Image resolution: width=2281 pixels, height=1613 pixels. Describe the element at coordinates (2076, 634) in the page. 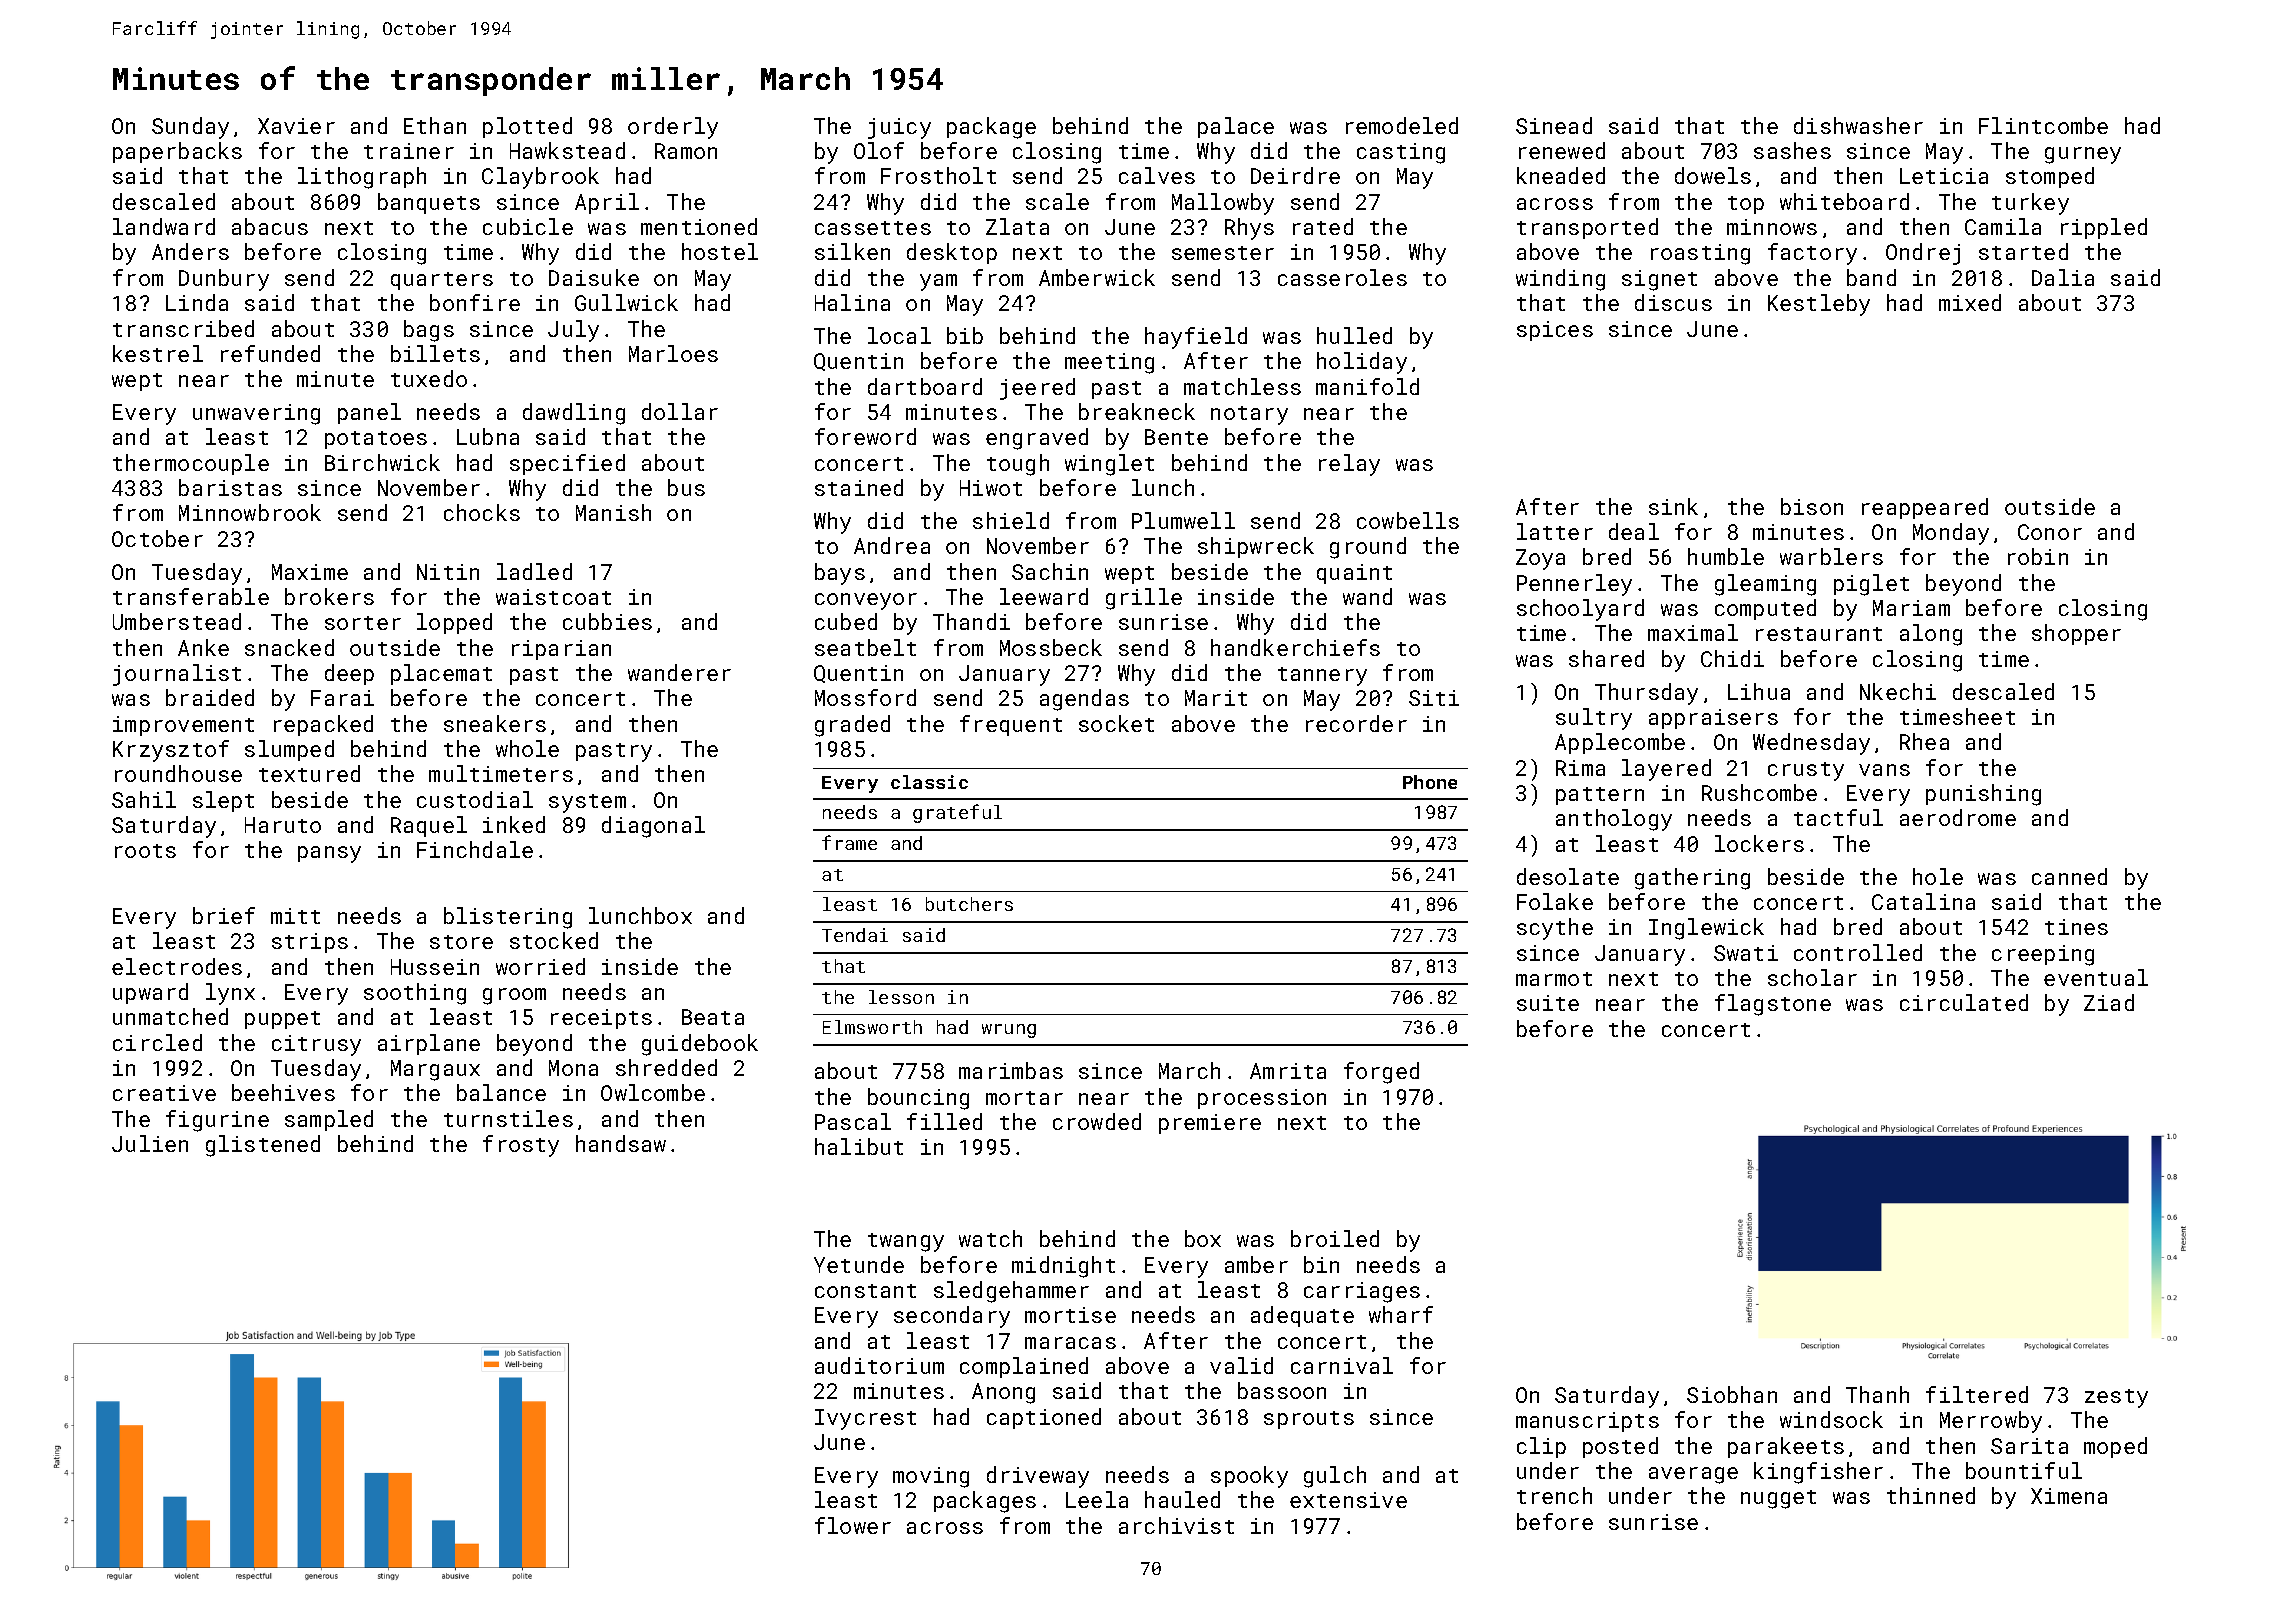

I see `shopper` at that location.
